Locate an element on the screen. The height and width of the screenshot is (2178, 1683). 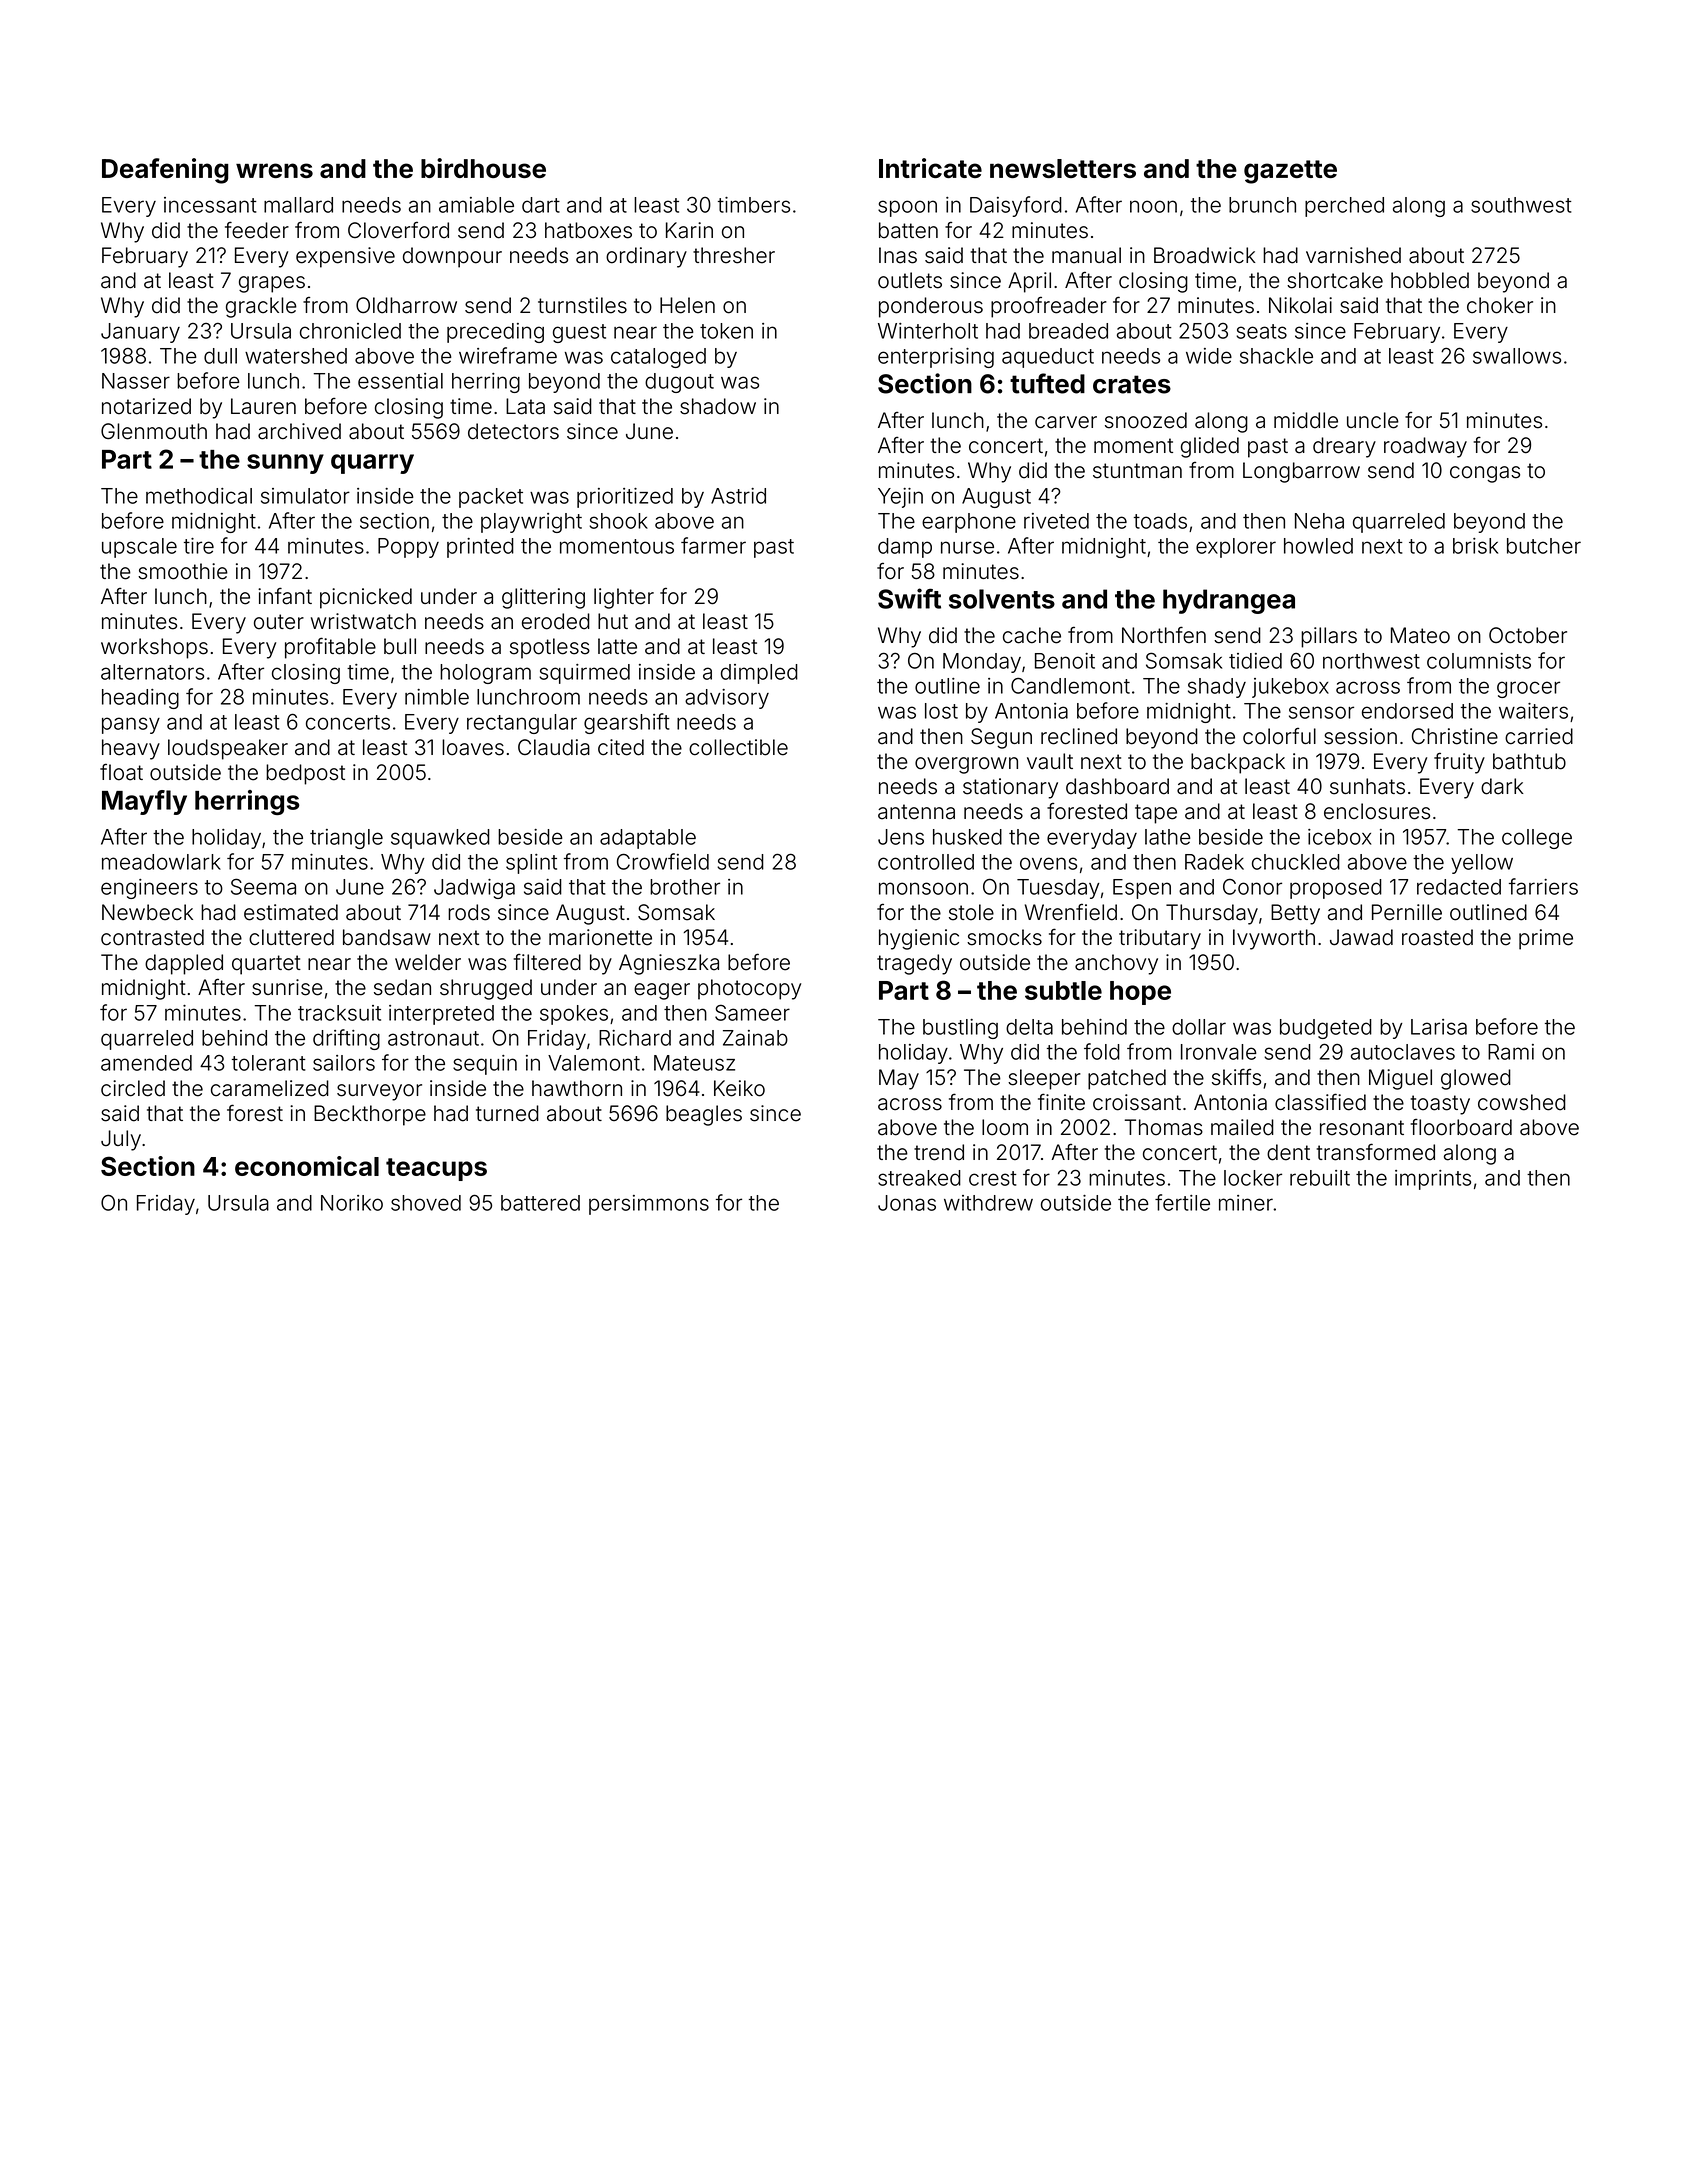
prime is located at coordinates (1546, 939).
